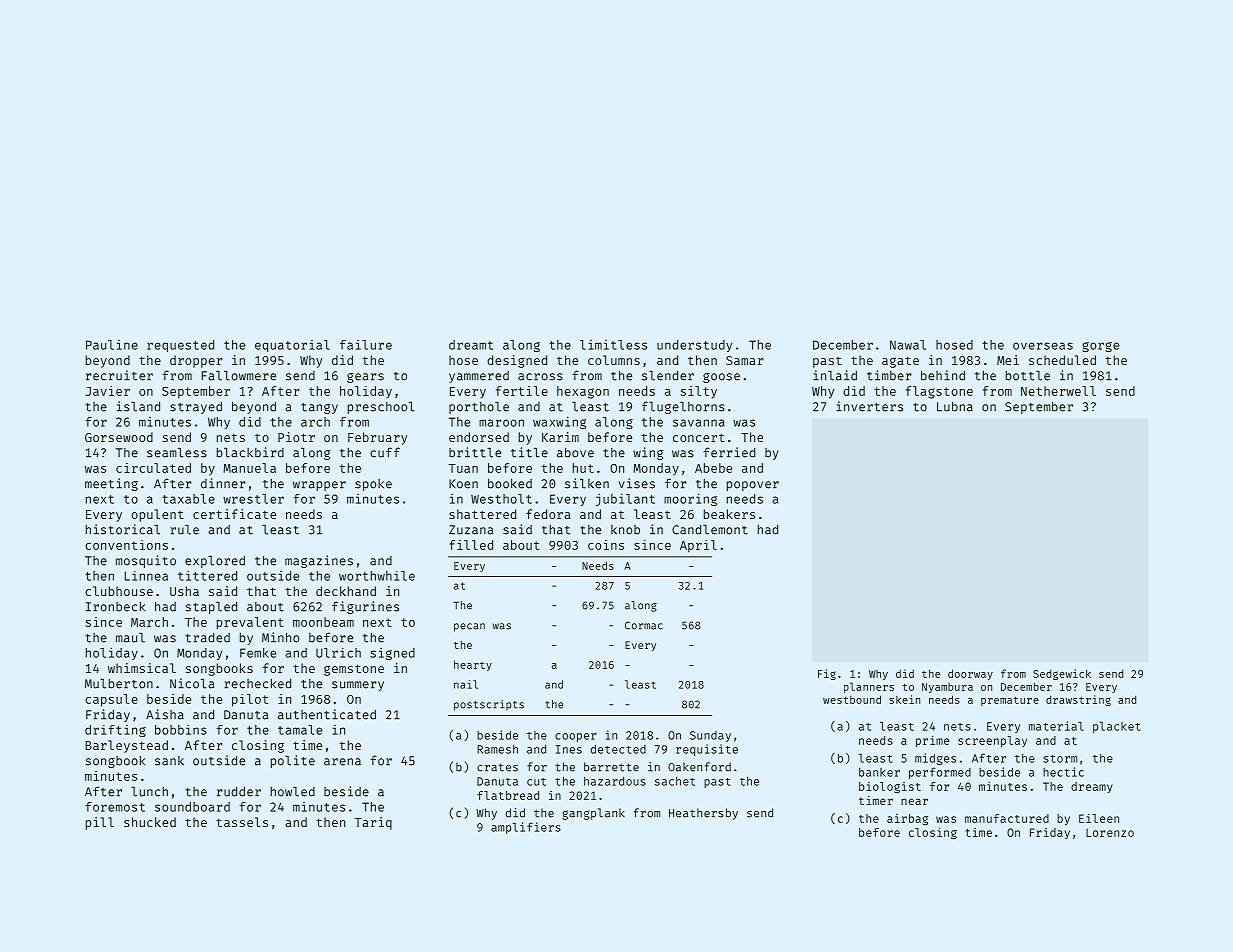  What do you see at coordinates (188, 499) in the screenshot?
I see `taxable` at bounding box center [188, 499].
